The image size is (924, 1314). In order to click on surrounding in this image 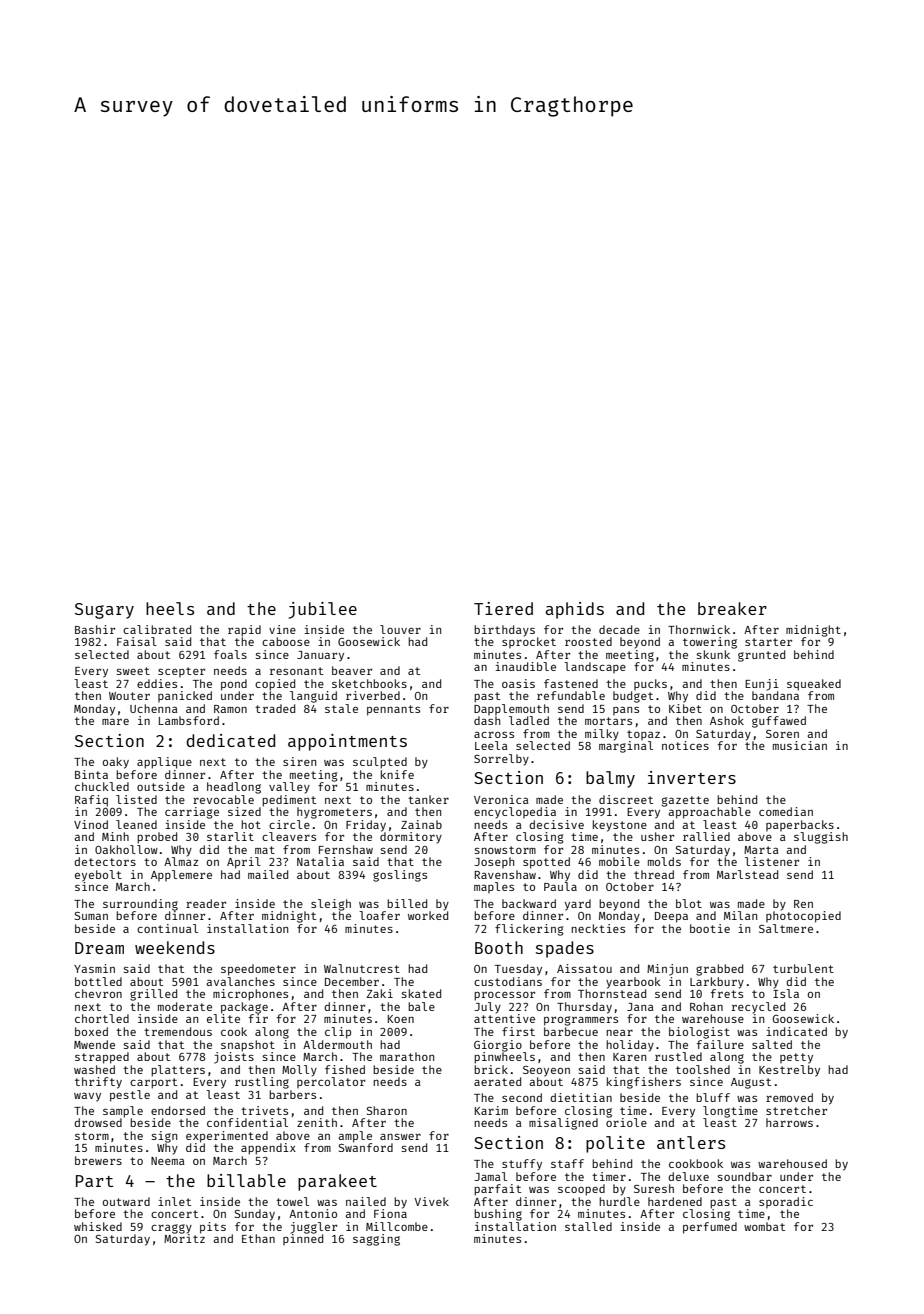, I will do `click(140, 905)`.
